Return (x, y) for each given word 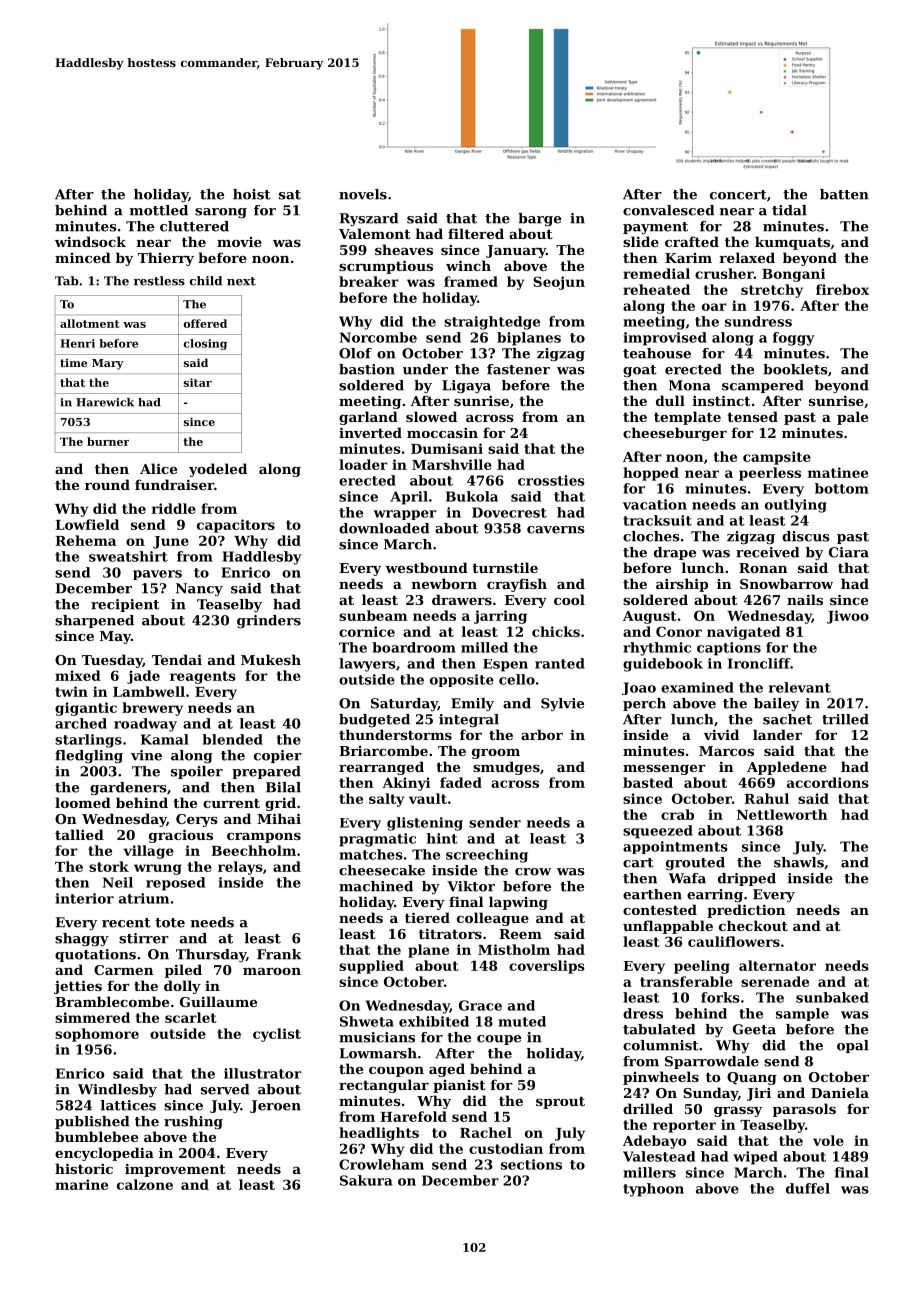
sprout (560, 1102)
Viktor (471, 886)
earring (715, 895)
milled (484, 647)
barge (539, 219)
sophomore (97, 1035)
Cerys (197, 820)
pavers (157, 575)
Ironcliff (759, 663)
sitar (198, 382)
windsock (90, 241)
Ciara (849, 552)
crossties (551, 480)
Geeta (754, 1029)
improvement (175, 1170)
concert (738, 195)
